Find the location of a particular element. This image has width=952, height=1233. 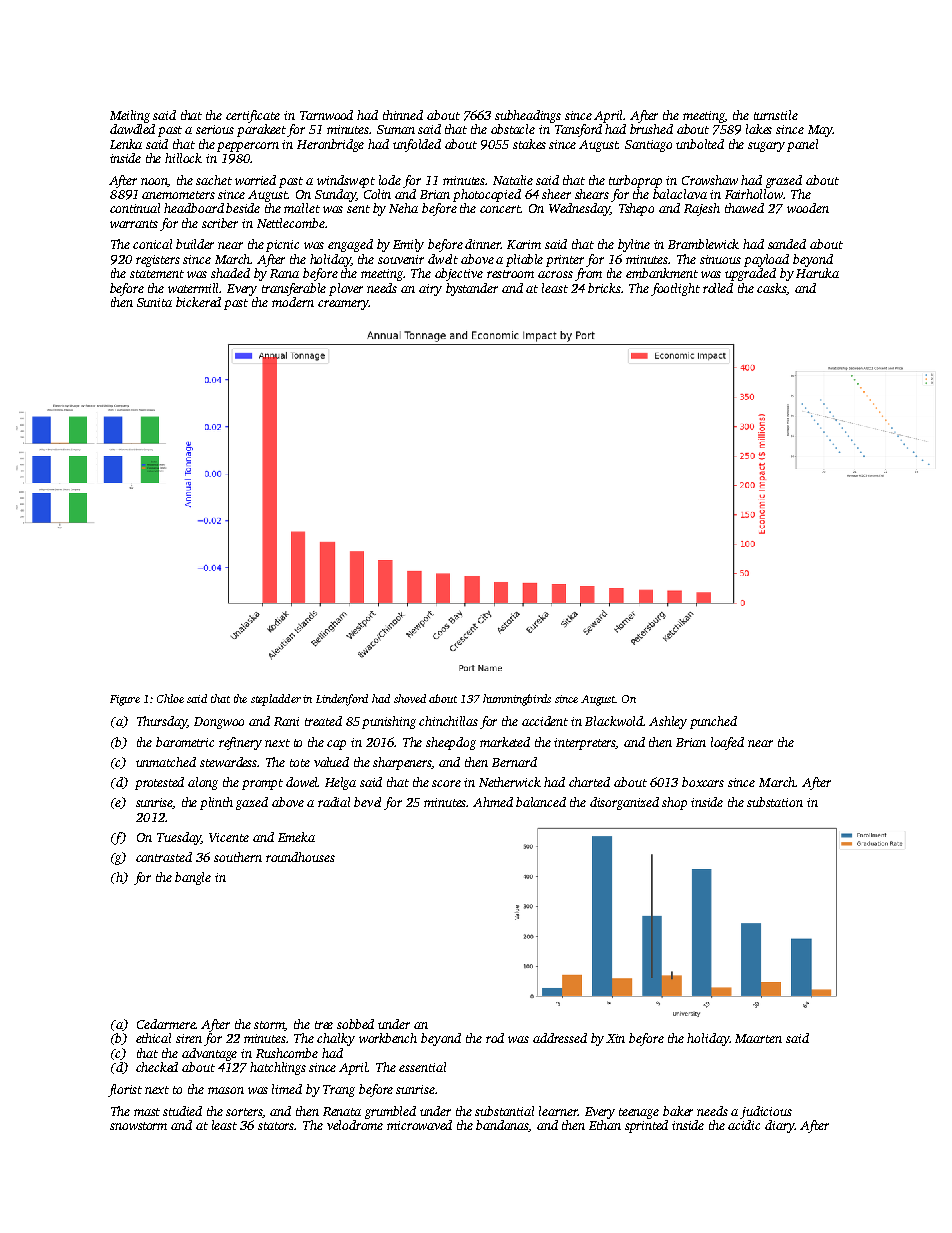

turnstile is located at coordinates (776, 115).
